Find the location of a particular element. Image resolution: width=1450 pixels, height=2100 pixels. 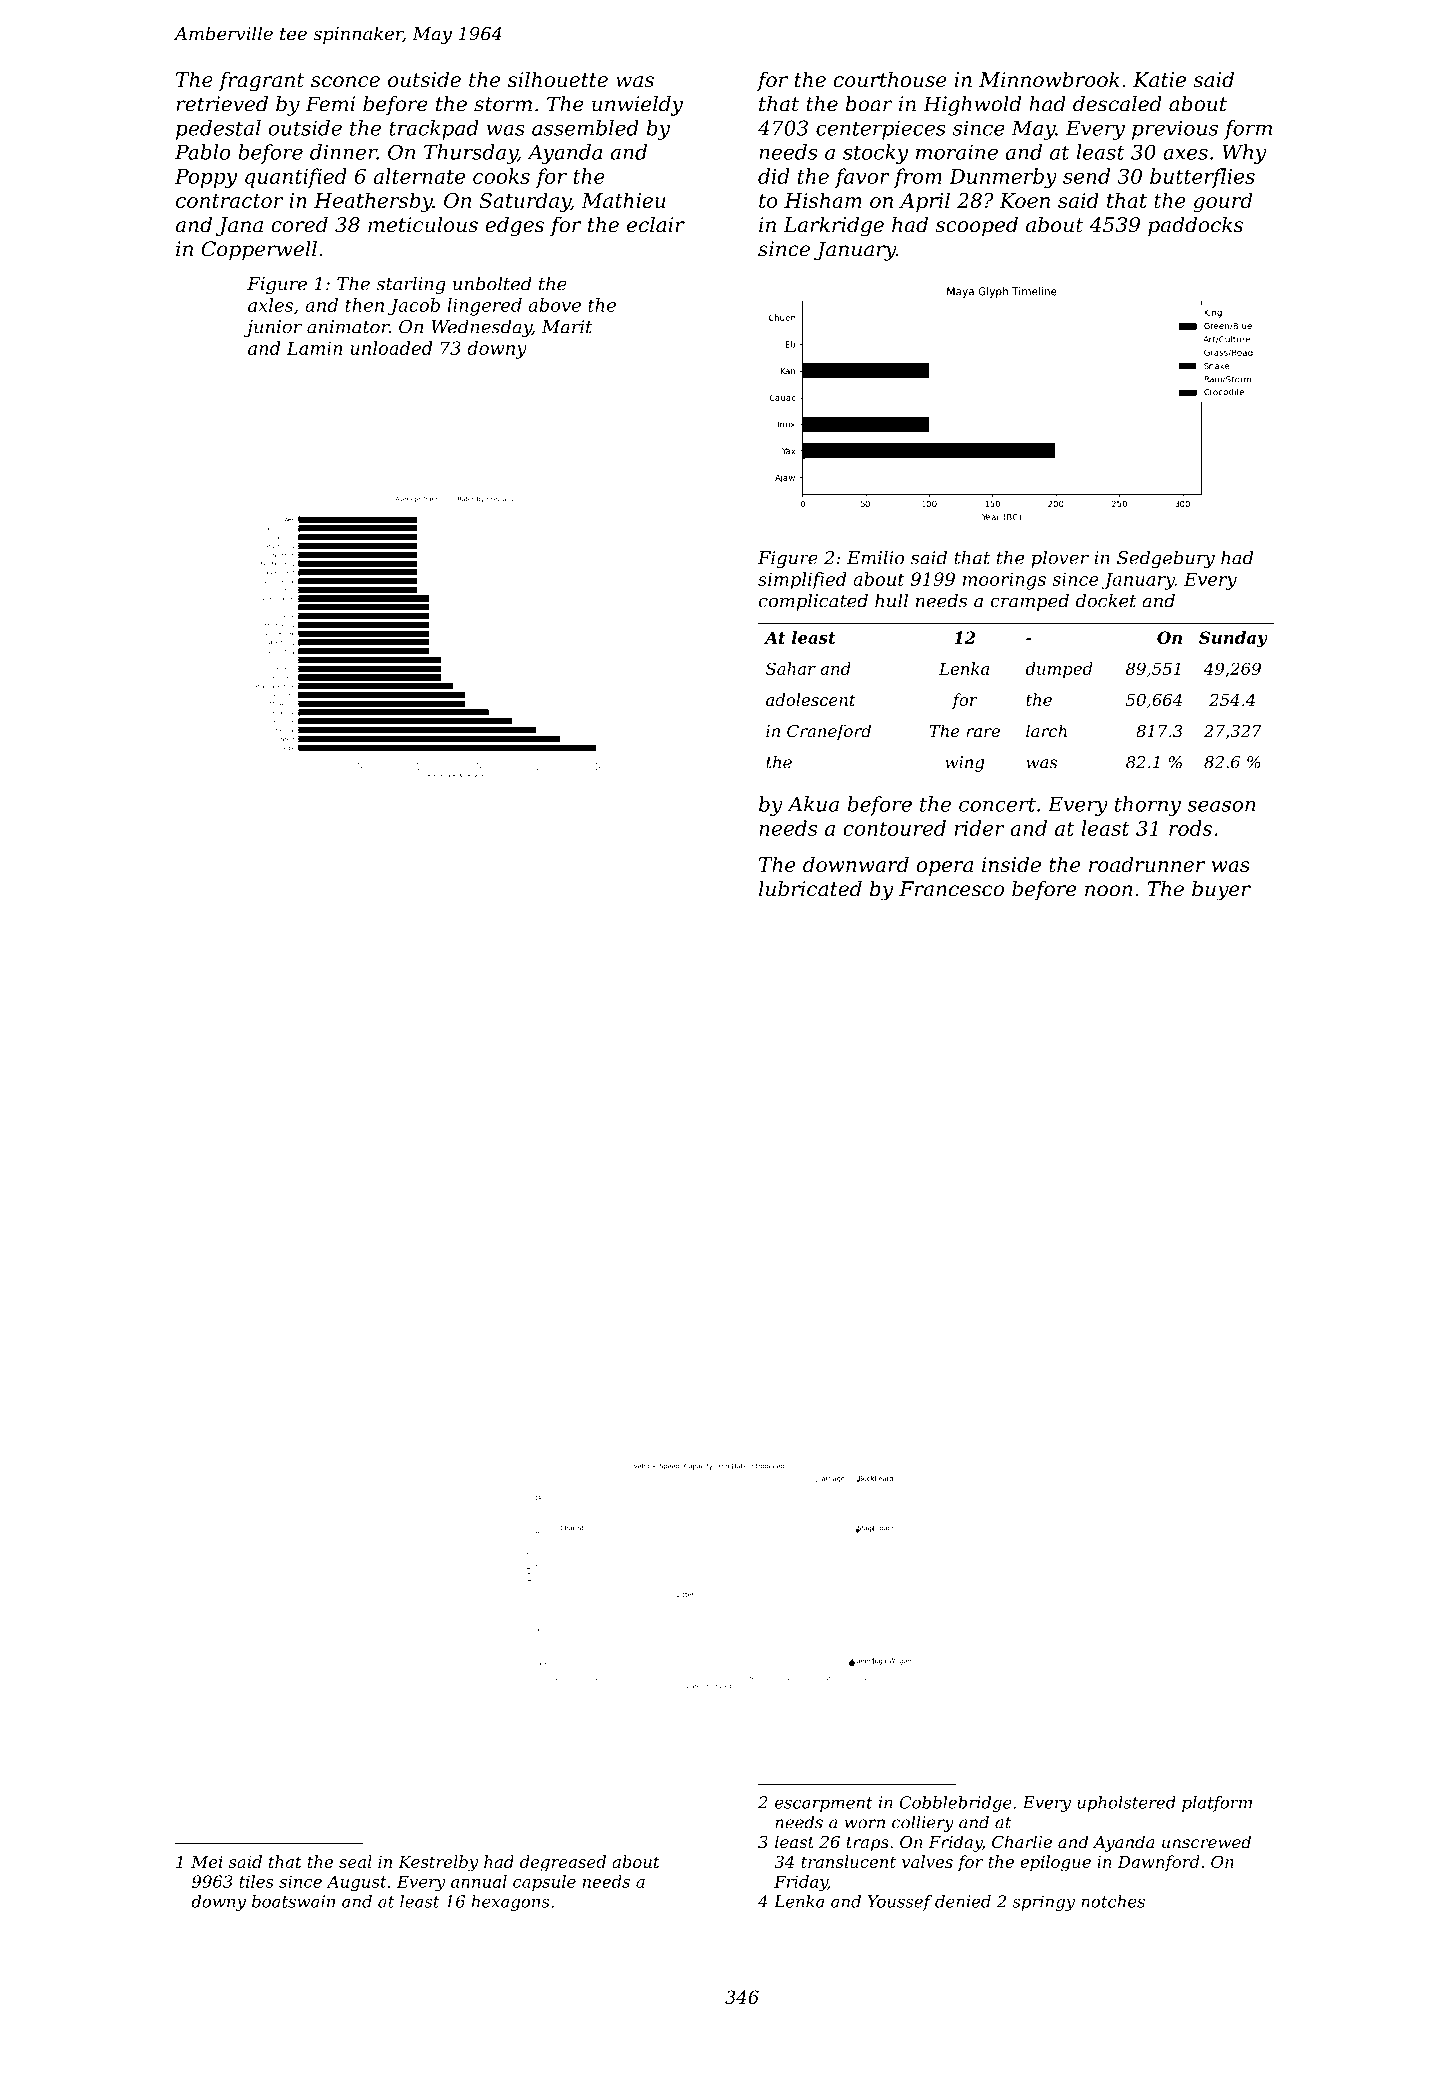

unloaded is located at coordinates (392, 348).
